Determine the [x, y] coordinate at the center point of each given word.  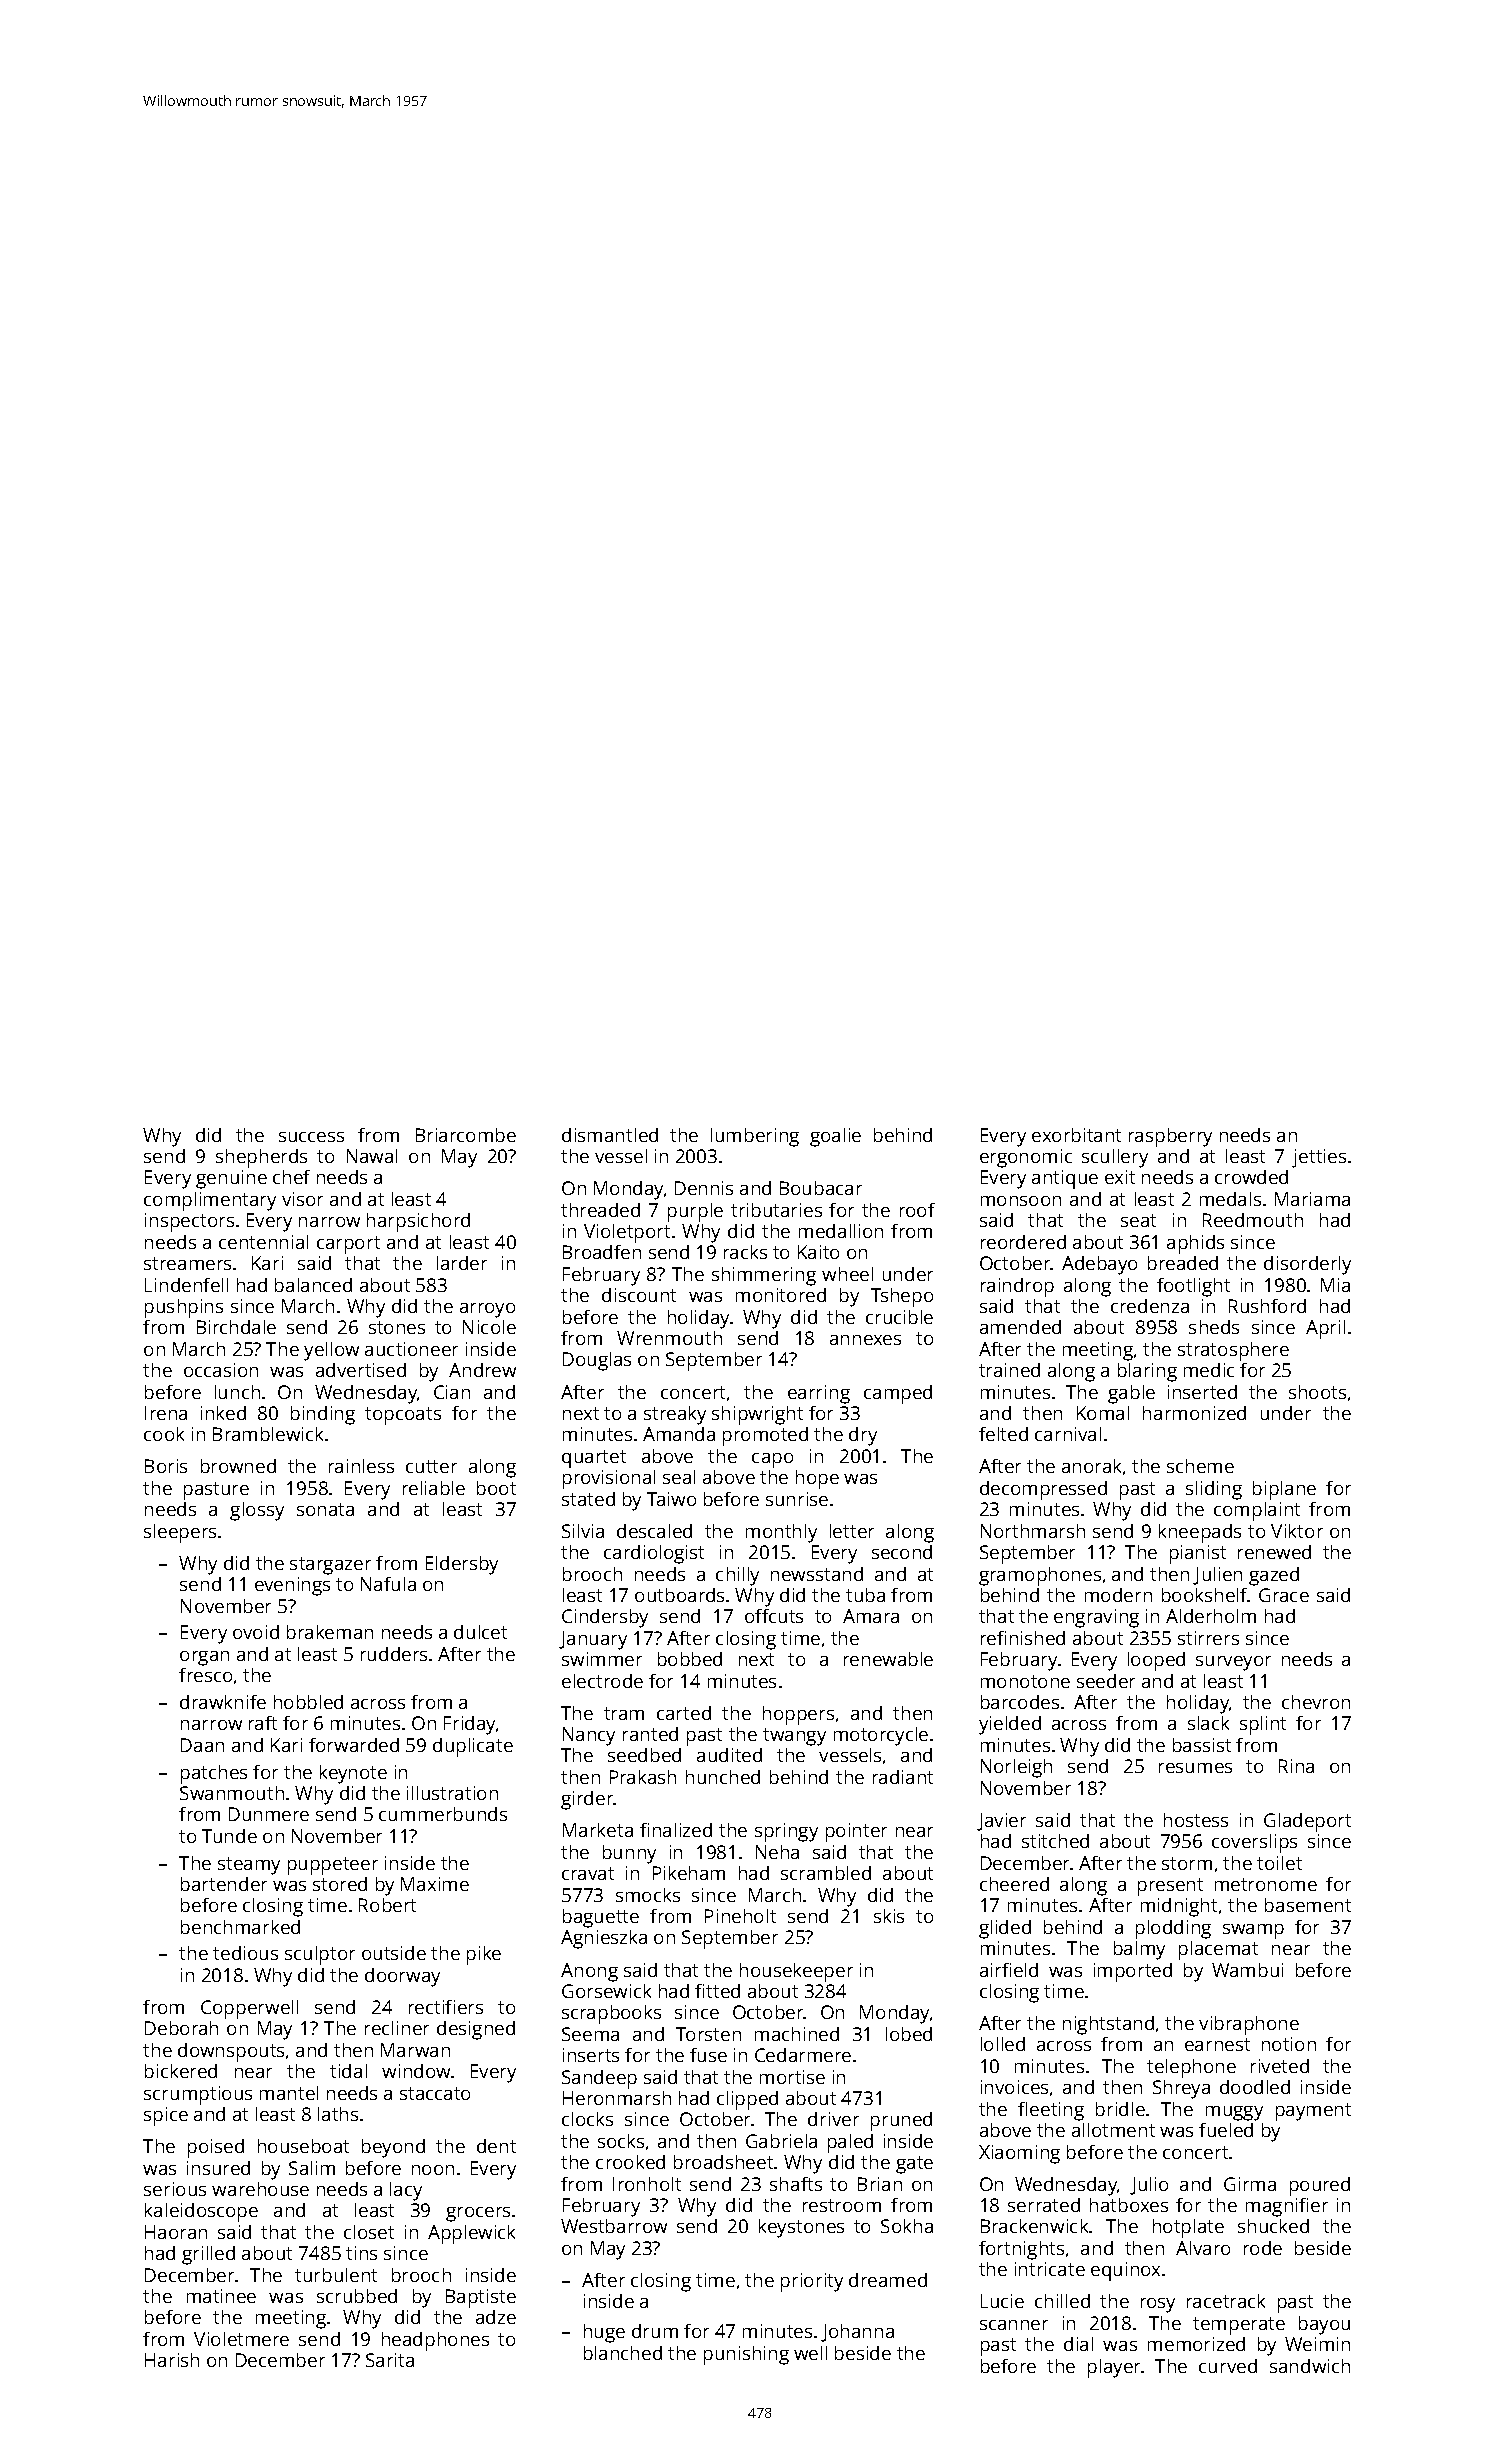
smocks [648, 1895]
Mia [1335, 1285]
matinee [221, 2296]
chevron [1316, 1702]
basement [1308, 1905]
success [311, 1137]
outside [394, 1953]
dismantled [610, 1135]
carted [684, 1713]
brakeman [330, 1632]
